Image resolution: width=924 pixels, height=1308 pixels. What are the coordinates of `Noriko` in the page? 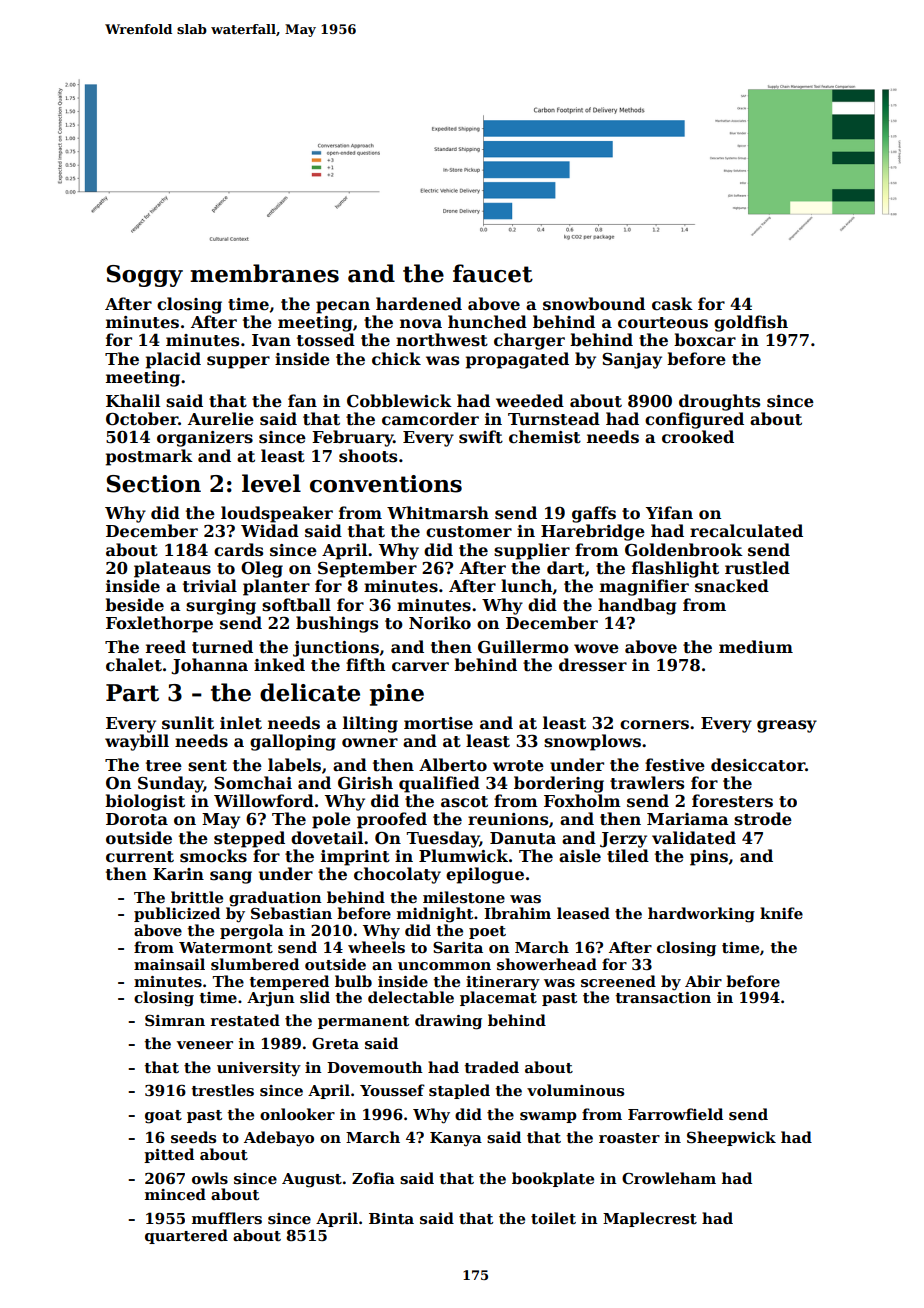 It's located at (440, 623).
